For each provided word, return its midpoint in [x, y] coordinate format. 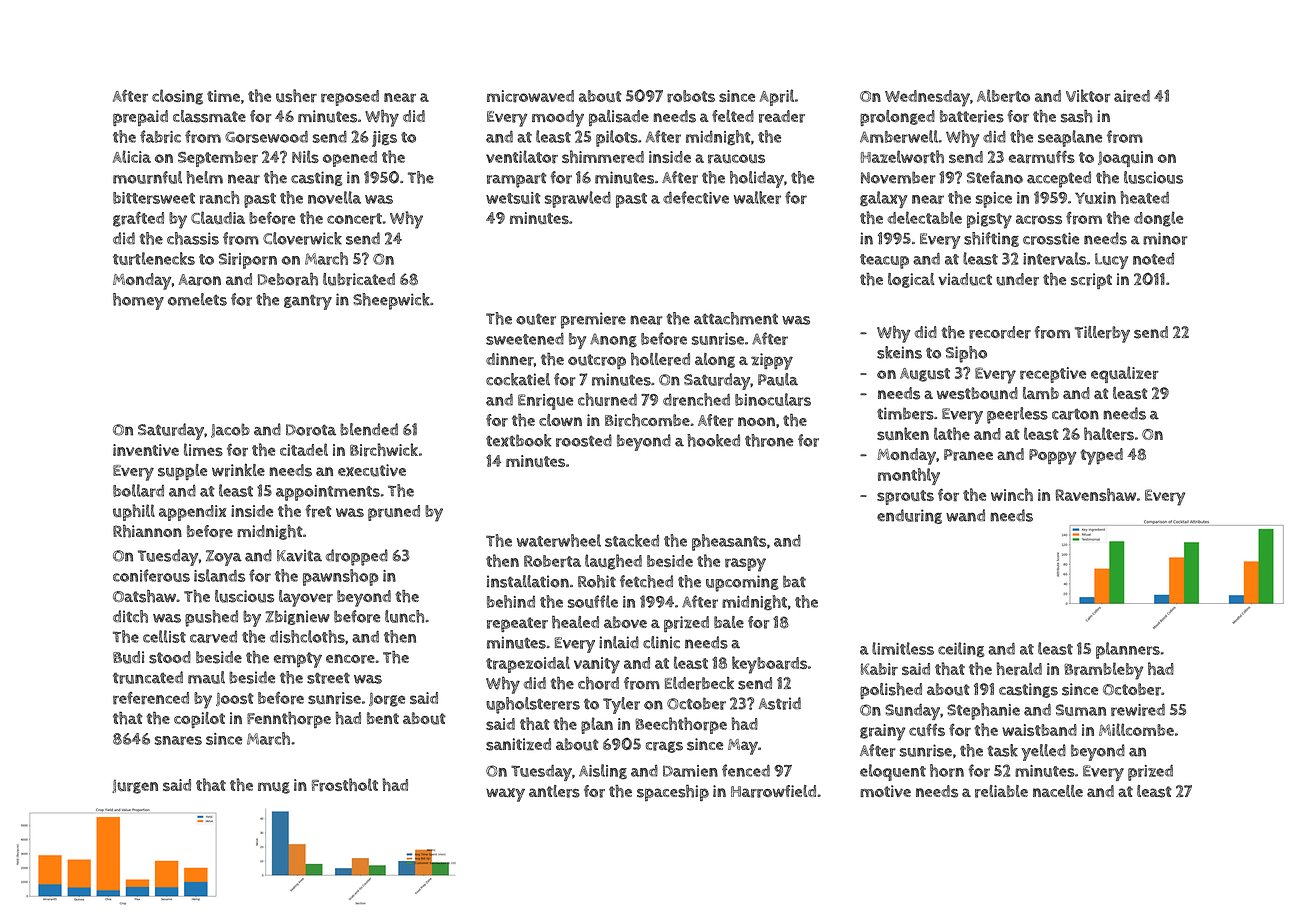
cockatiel [518, 379]
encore [350, 659]
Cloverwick [302, 238]
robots [691, 96]
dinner [510, 359]
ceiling [961, 650]
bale [729, 622]
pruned [394, 513]
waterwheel [559, 540]
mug [274, 788]
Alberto [1003, 96]
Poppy [1053, 457]
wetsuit [513, 198]
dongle [1158, 219]
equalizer [1125, 374]
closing [177, 97]
